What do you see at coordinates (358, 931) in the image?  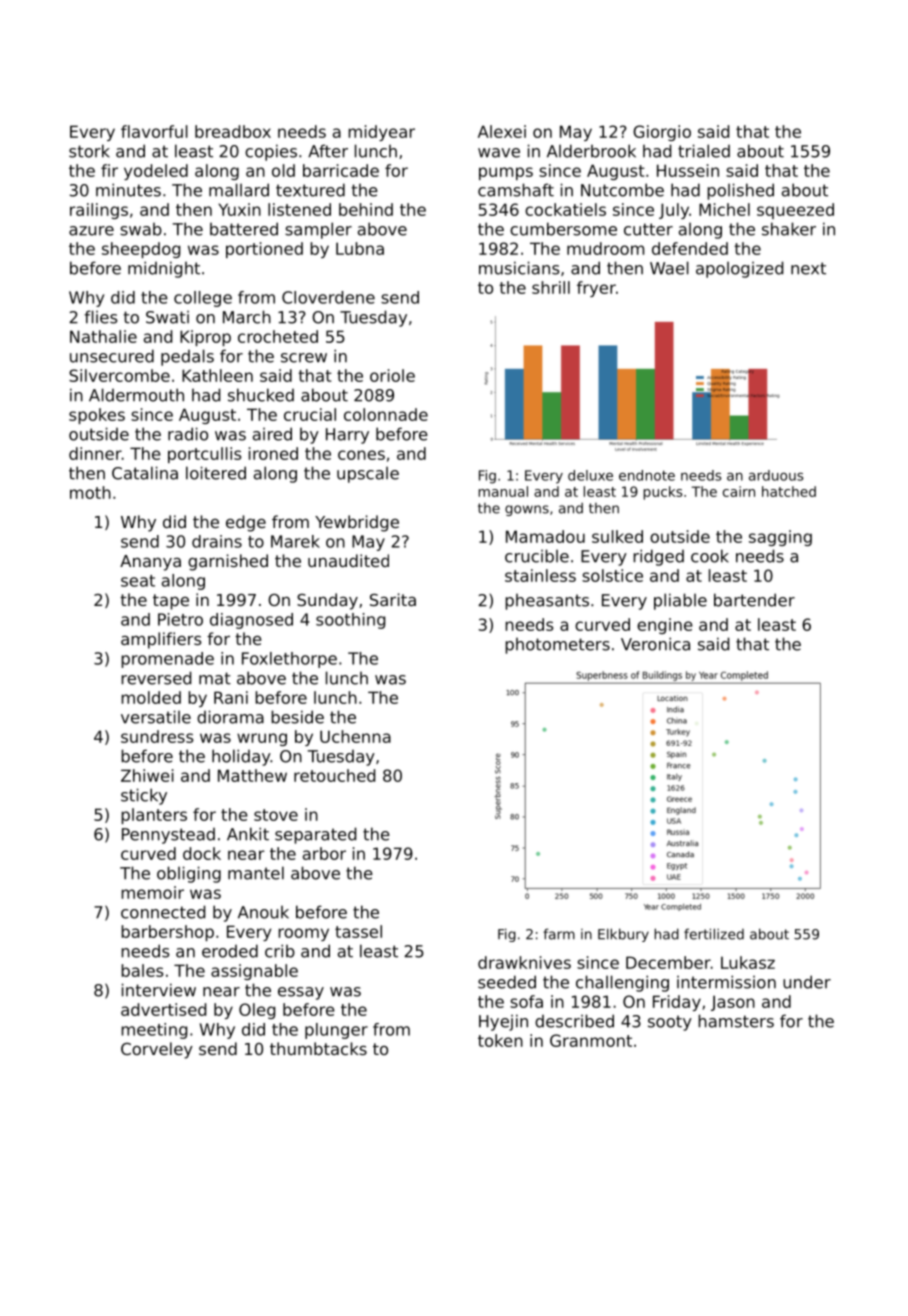 I see `tassel` at bounding box center [358, 931].
